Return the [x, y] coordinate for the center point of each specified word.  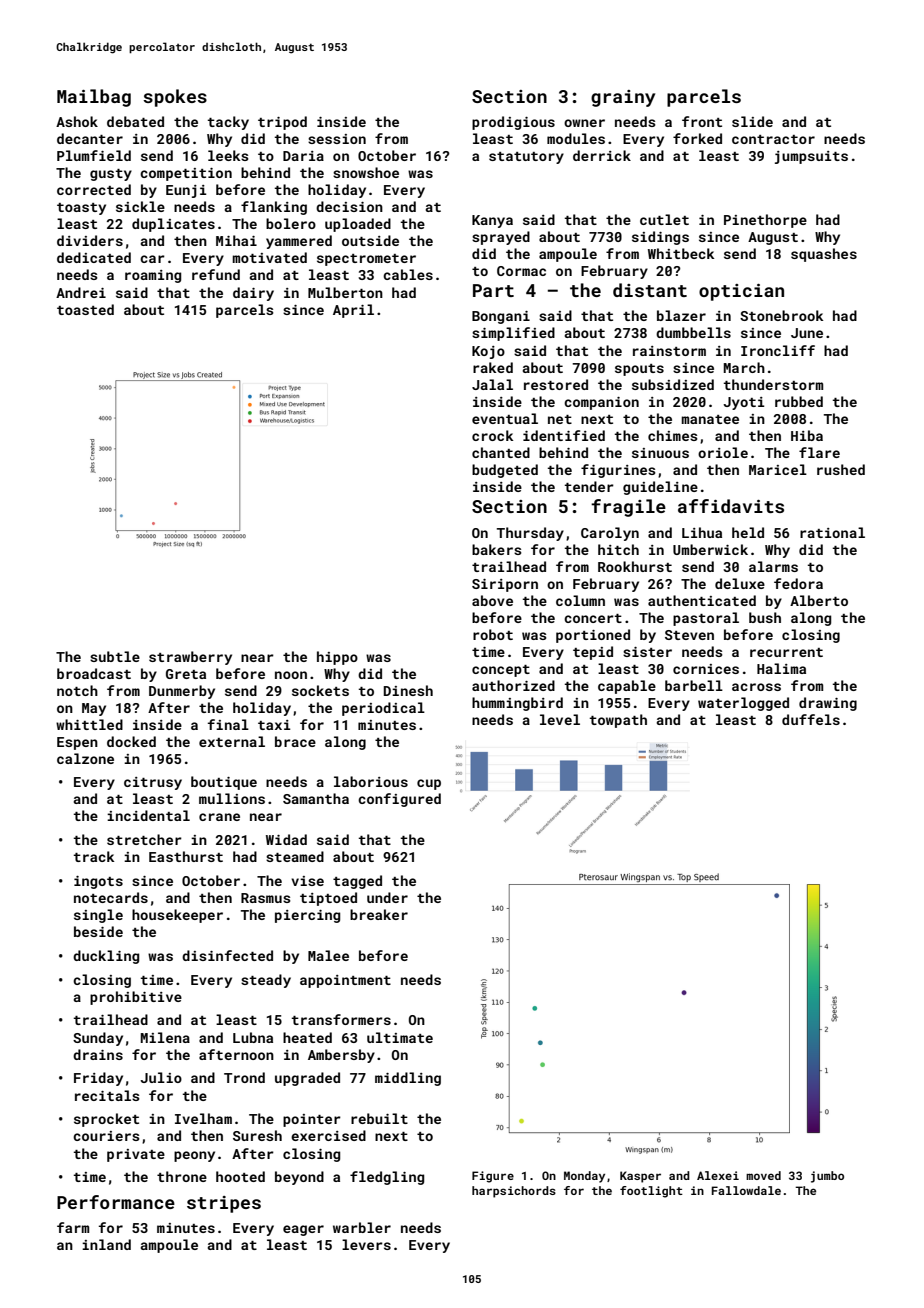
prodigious [513, 123]
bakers [497, 549]
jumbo [827, 1177]
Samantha [316, 798]
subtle [115, 656]
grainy [623, 98]
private [136, 1155]
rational [832, 532]
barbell [694, 685]
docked [131, 741]
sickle [140, 206]
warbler [362, 1227]
